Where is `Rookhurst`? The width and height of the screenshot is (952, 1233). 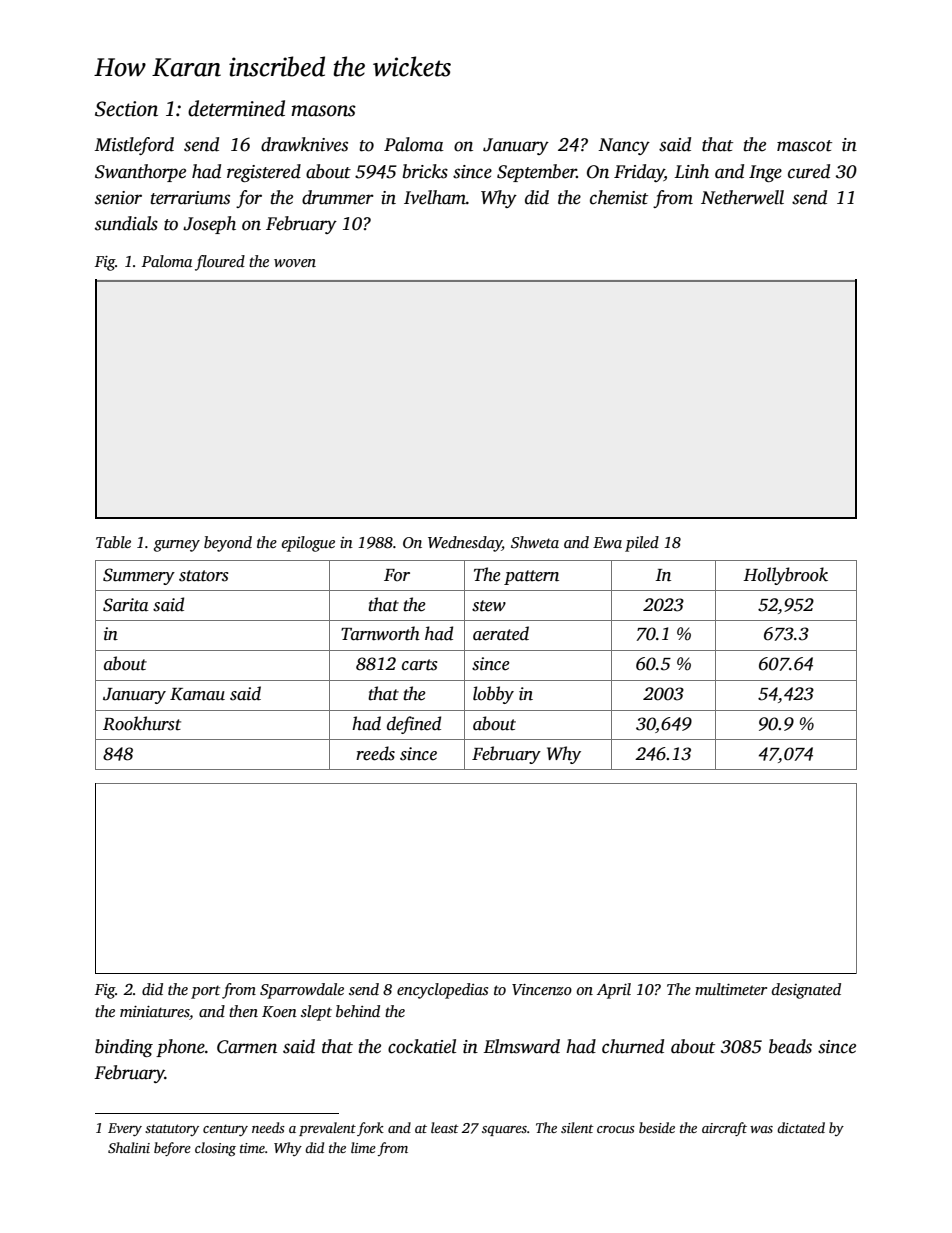
Rookhurst is located at coordinates (142, 723).
